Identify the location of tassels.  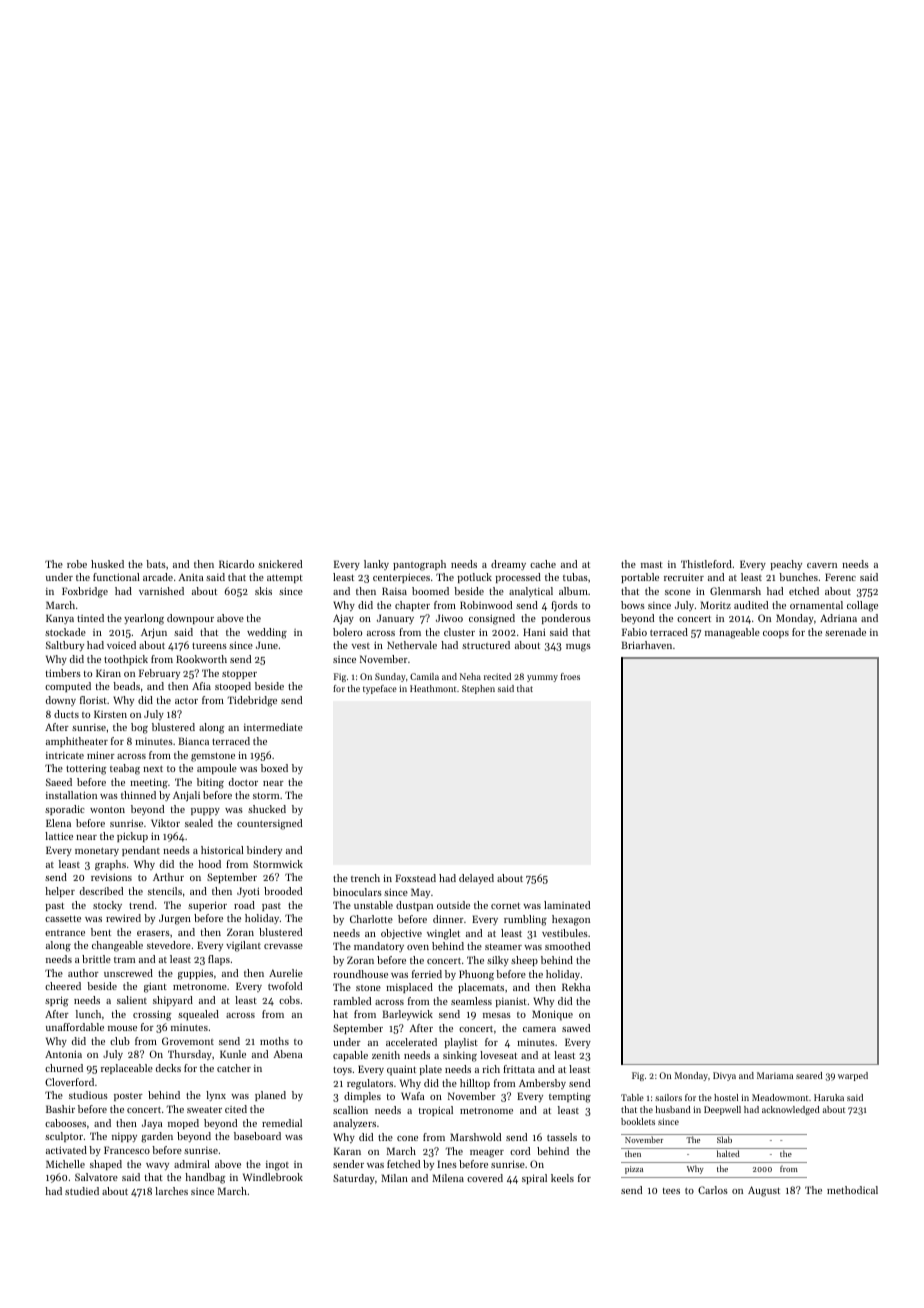
(562, 1137).
